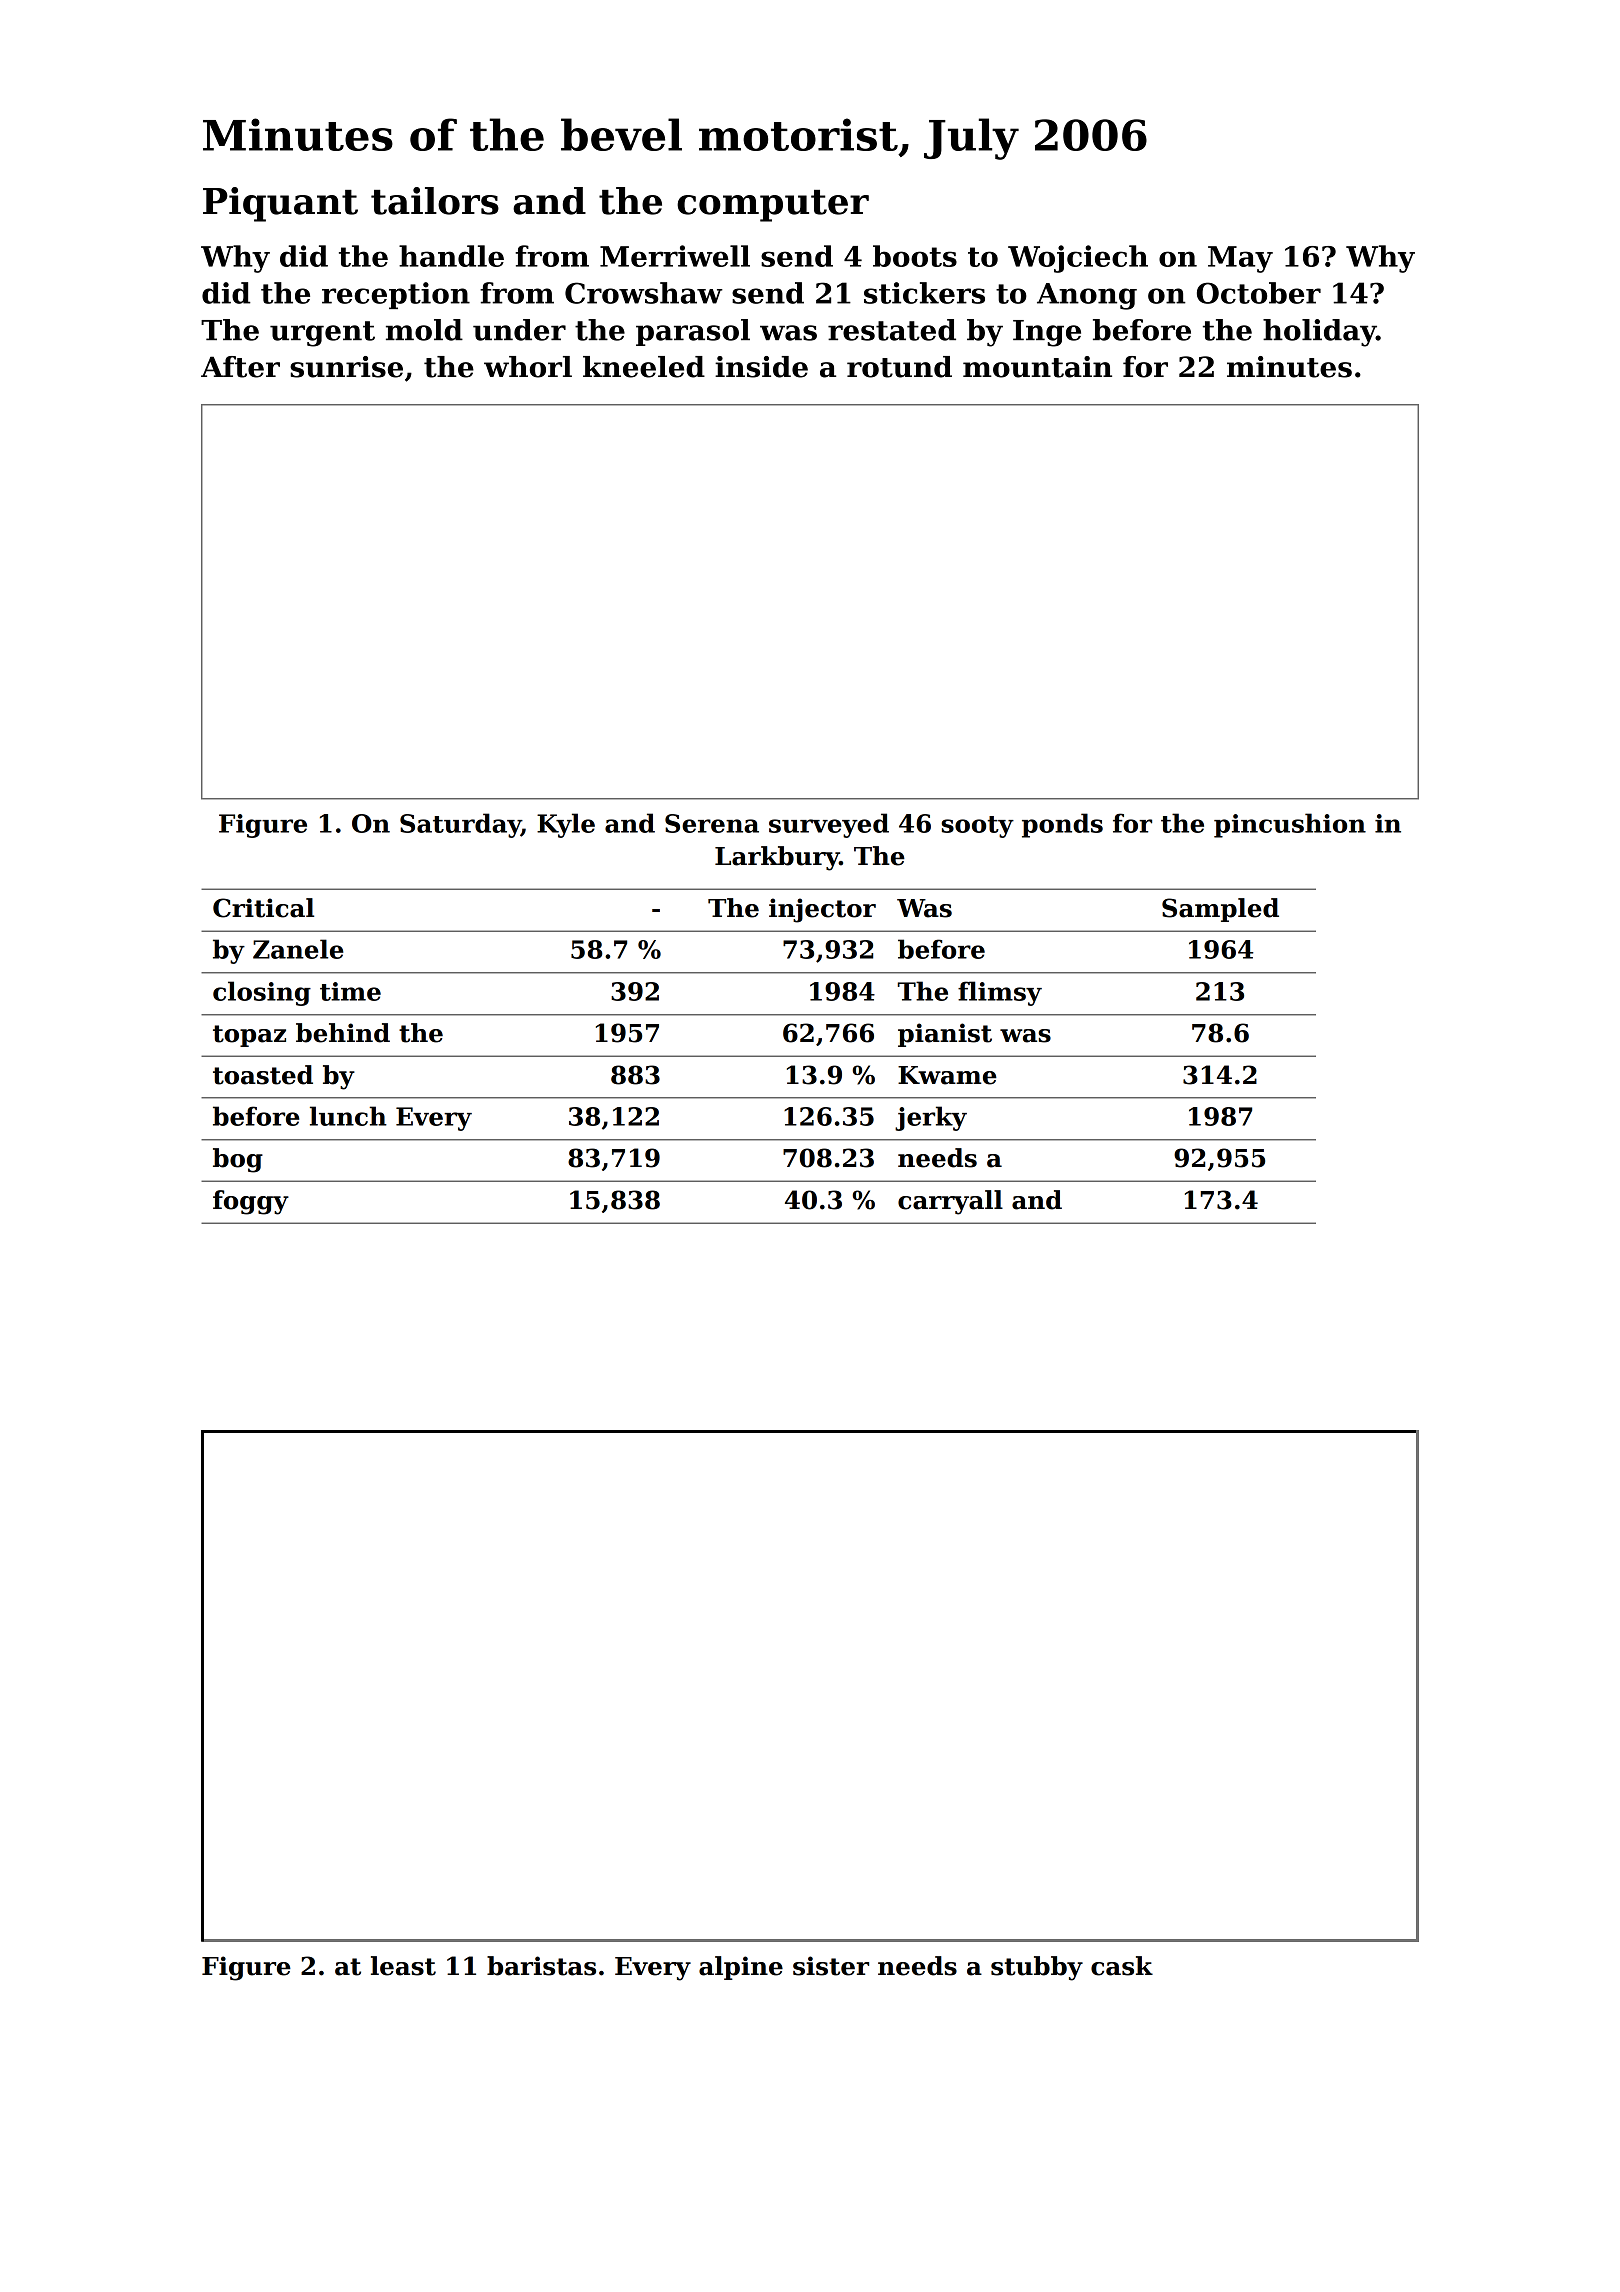 Image resolution: width=1620 pixels, height=2292 pixels. What do you see at coordinates (1122, 1966) in the screenshot?
I see `cask` at bounding box center [1122, 1966].
